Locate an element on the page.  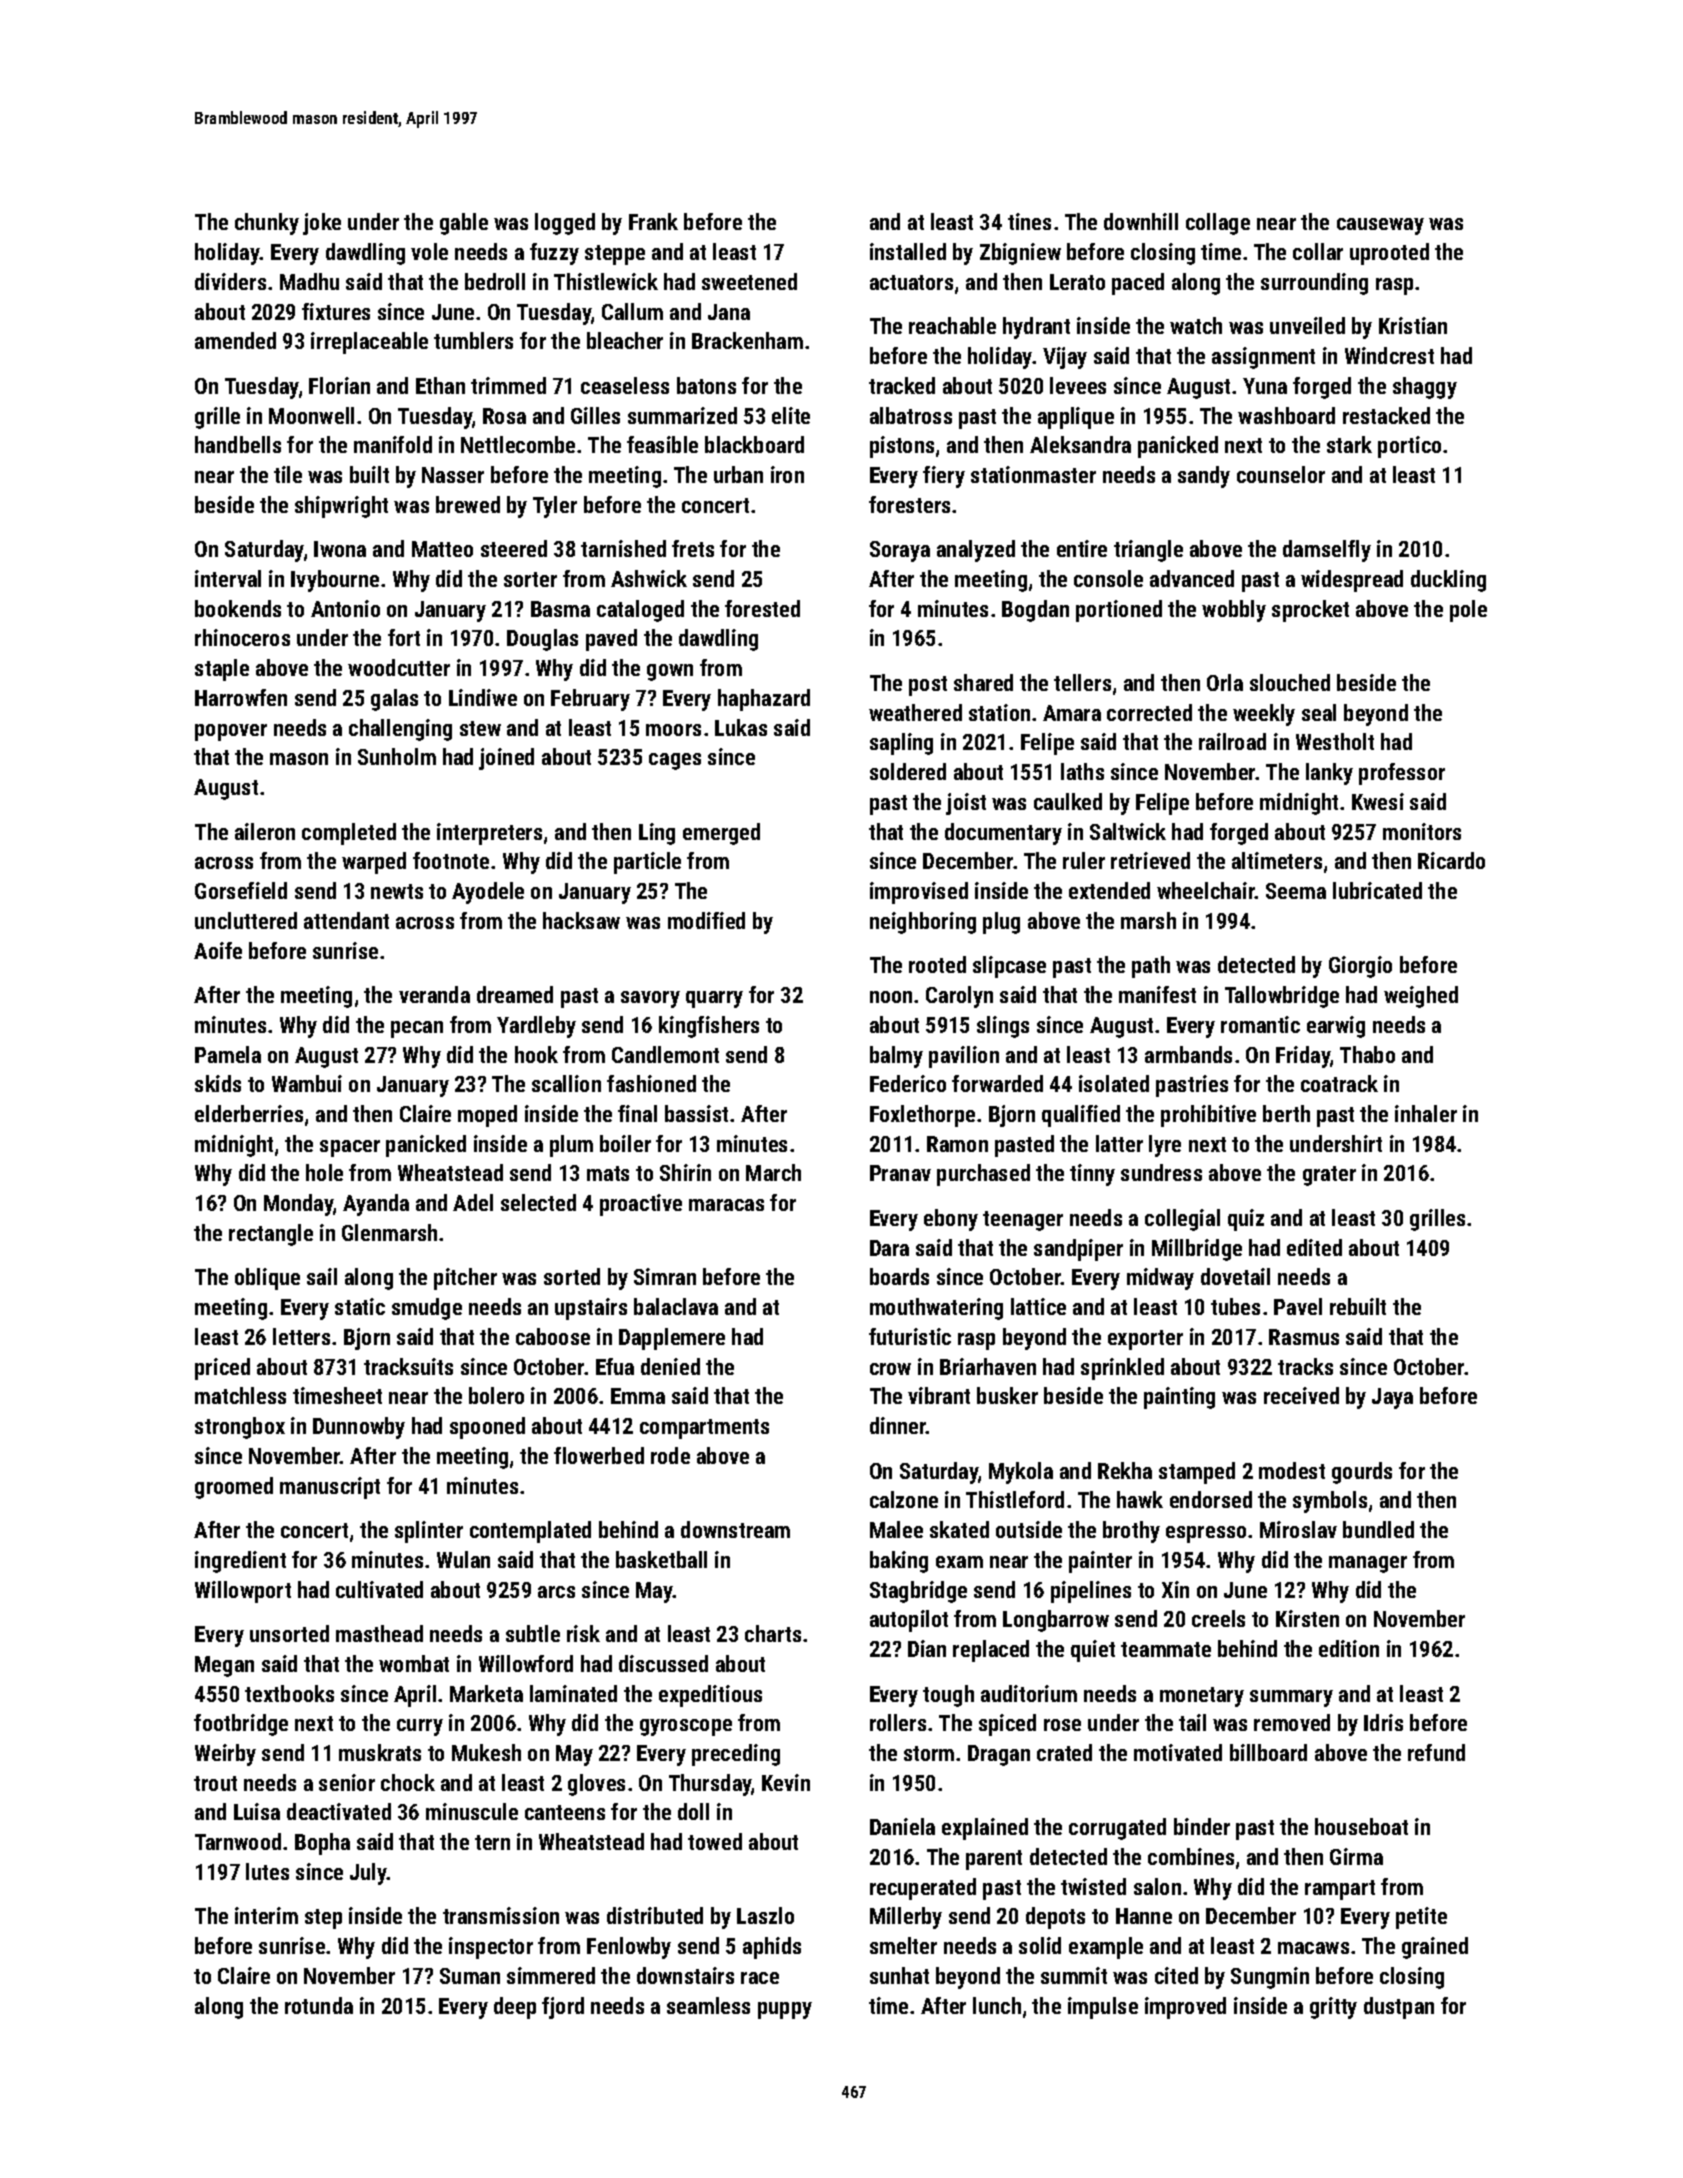
wobbly is located at coordinates (1234, 611).
